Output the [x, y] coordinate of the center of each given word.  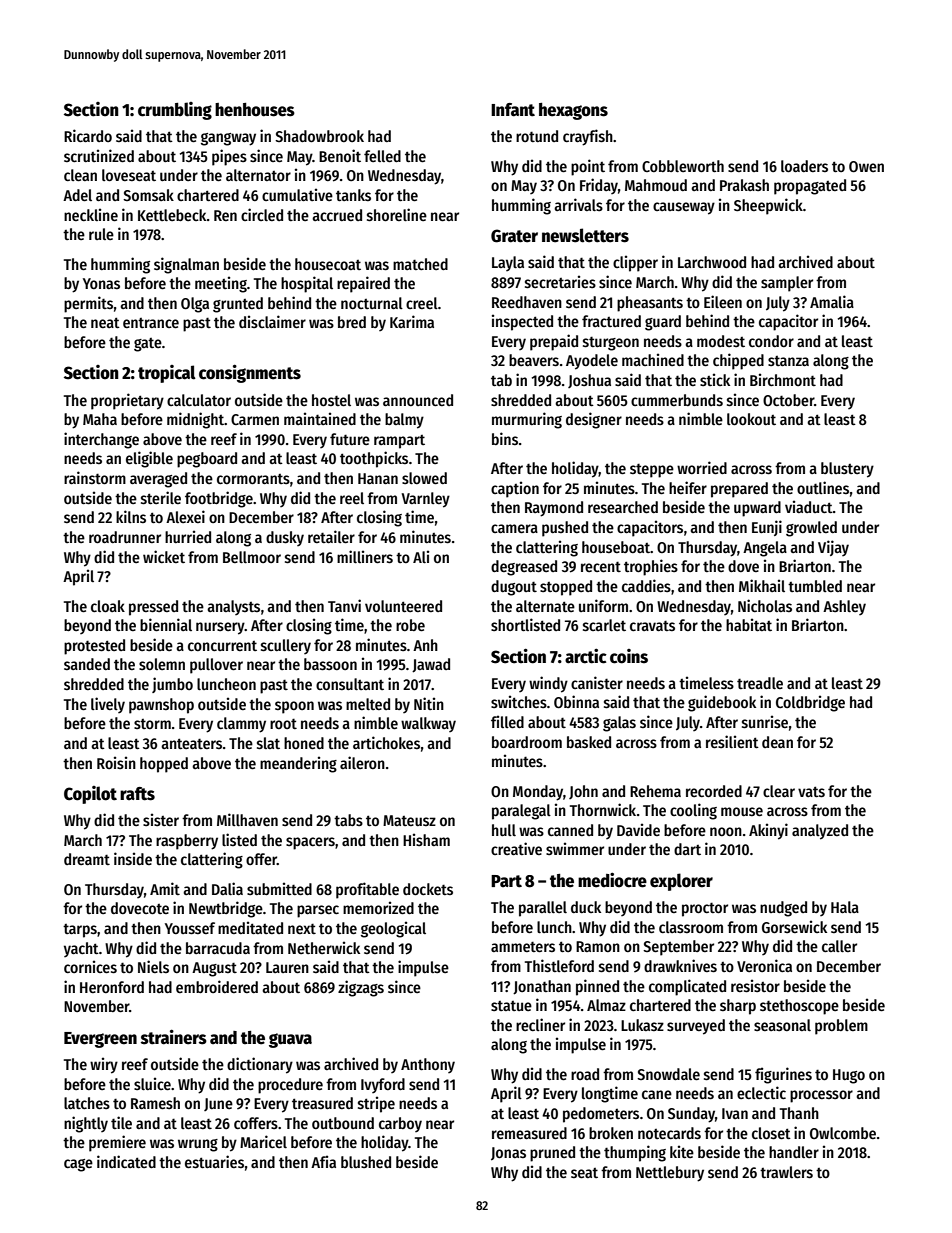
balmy [404, 421]
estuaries [214, 1162]
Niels [153, 966]
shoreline [397, 215]
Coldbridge [810, 703]
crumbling [175, 111]
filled [507, 721]
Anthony [428, 1065]
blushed [366, 1162]
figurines [783, 1075]
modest [721, 341]
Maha [100, 419]
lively [108, 705]
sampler [787, 284]
